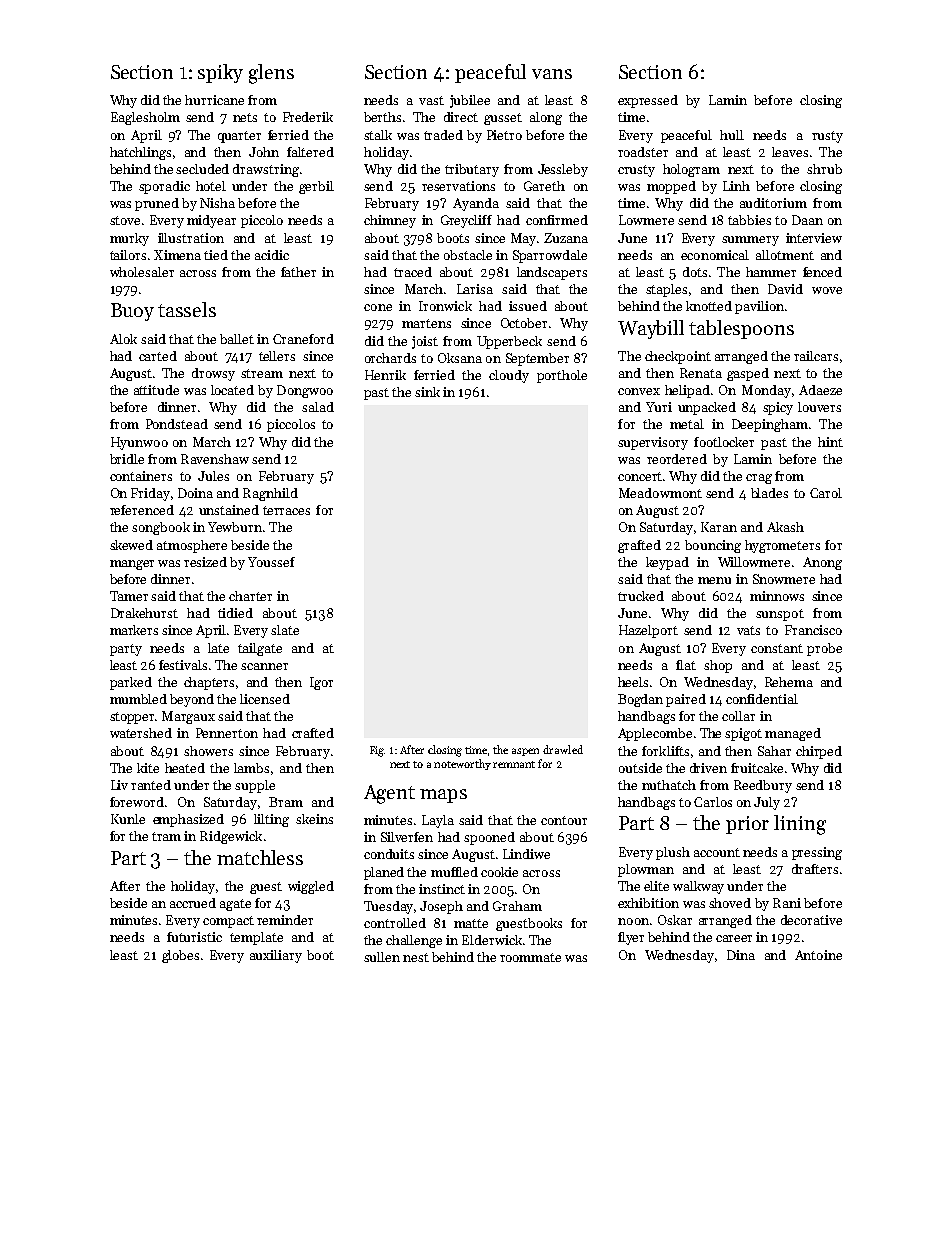  I want to click on jubilee, so click(470, 101).
